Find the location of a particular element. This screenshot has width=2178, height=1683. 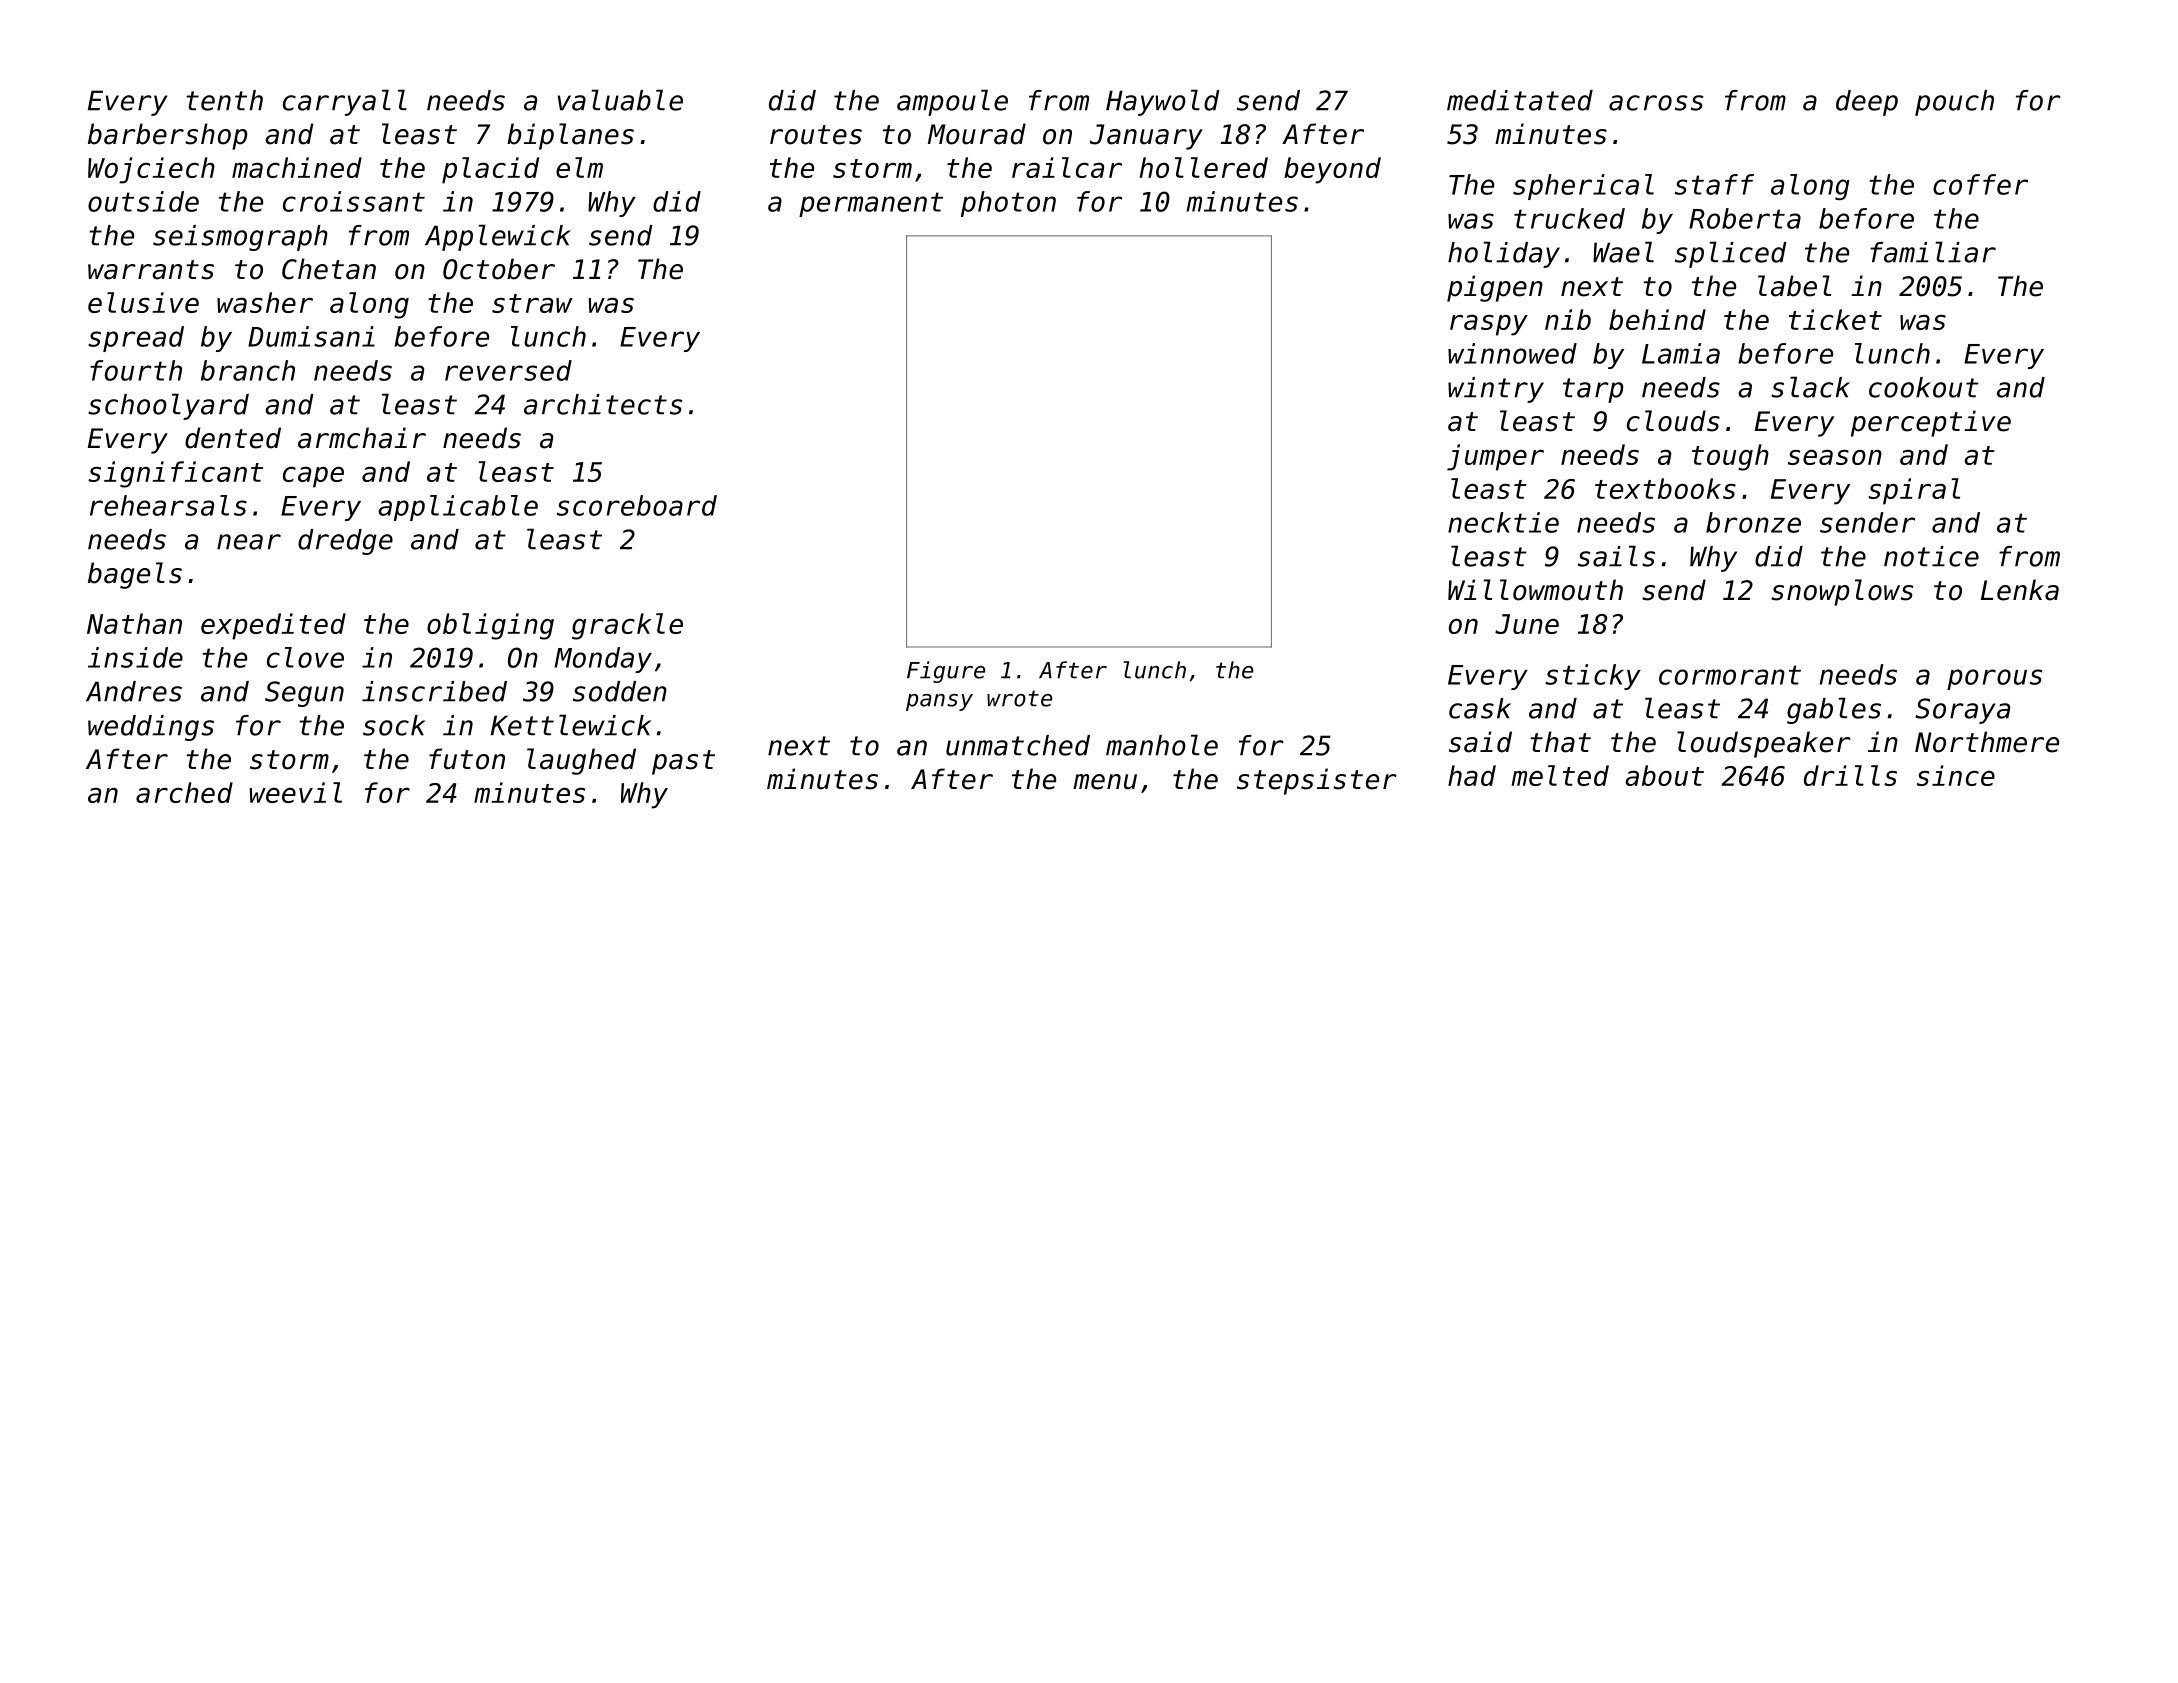

spiral is located at coordinates (1914, 491).
